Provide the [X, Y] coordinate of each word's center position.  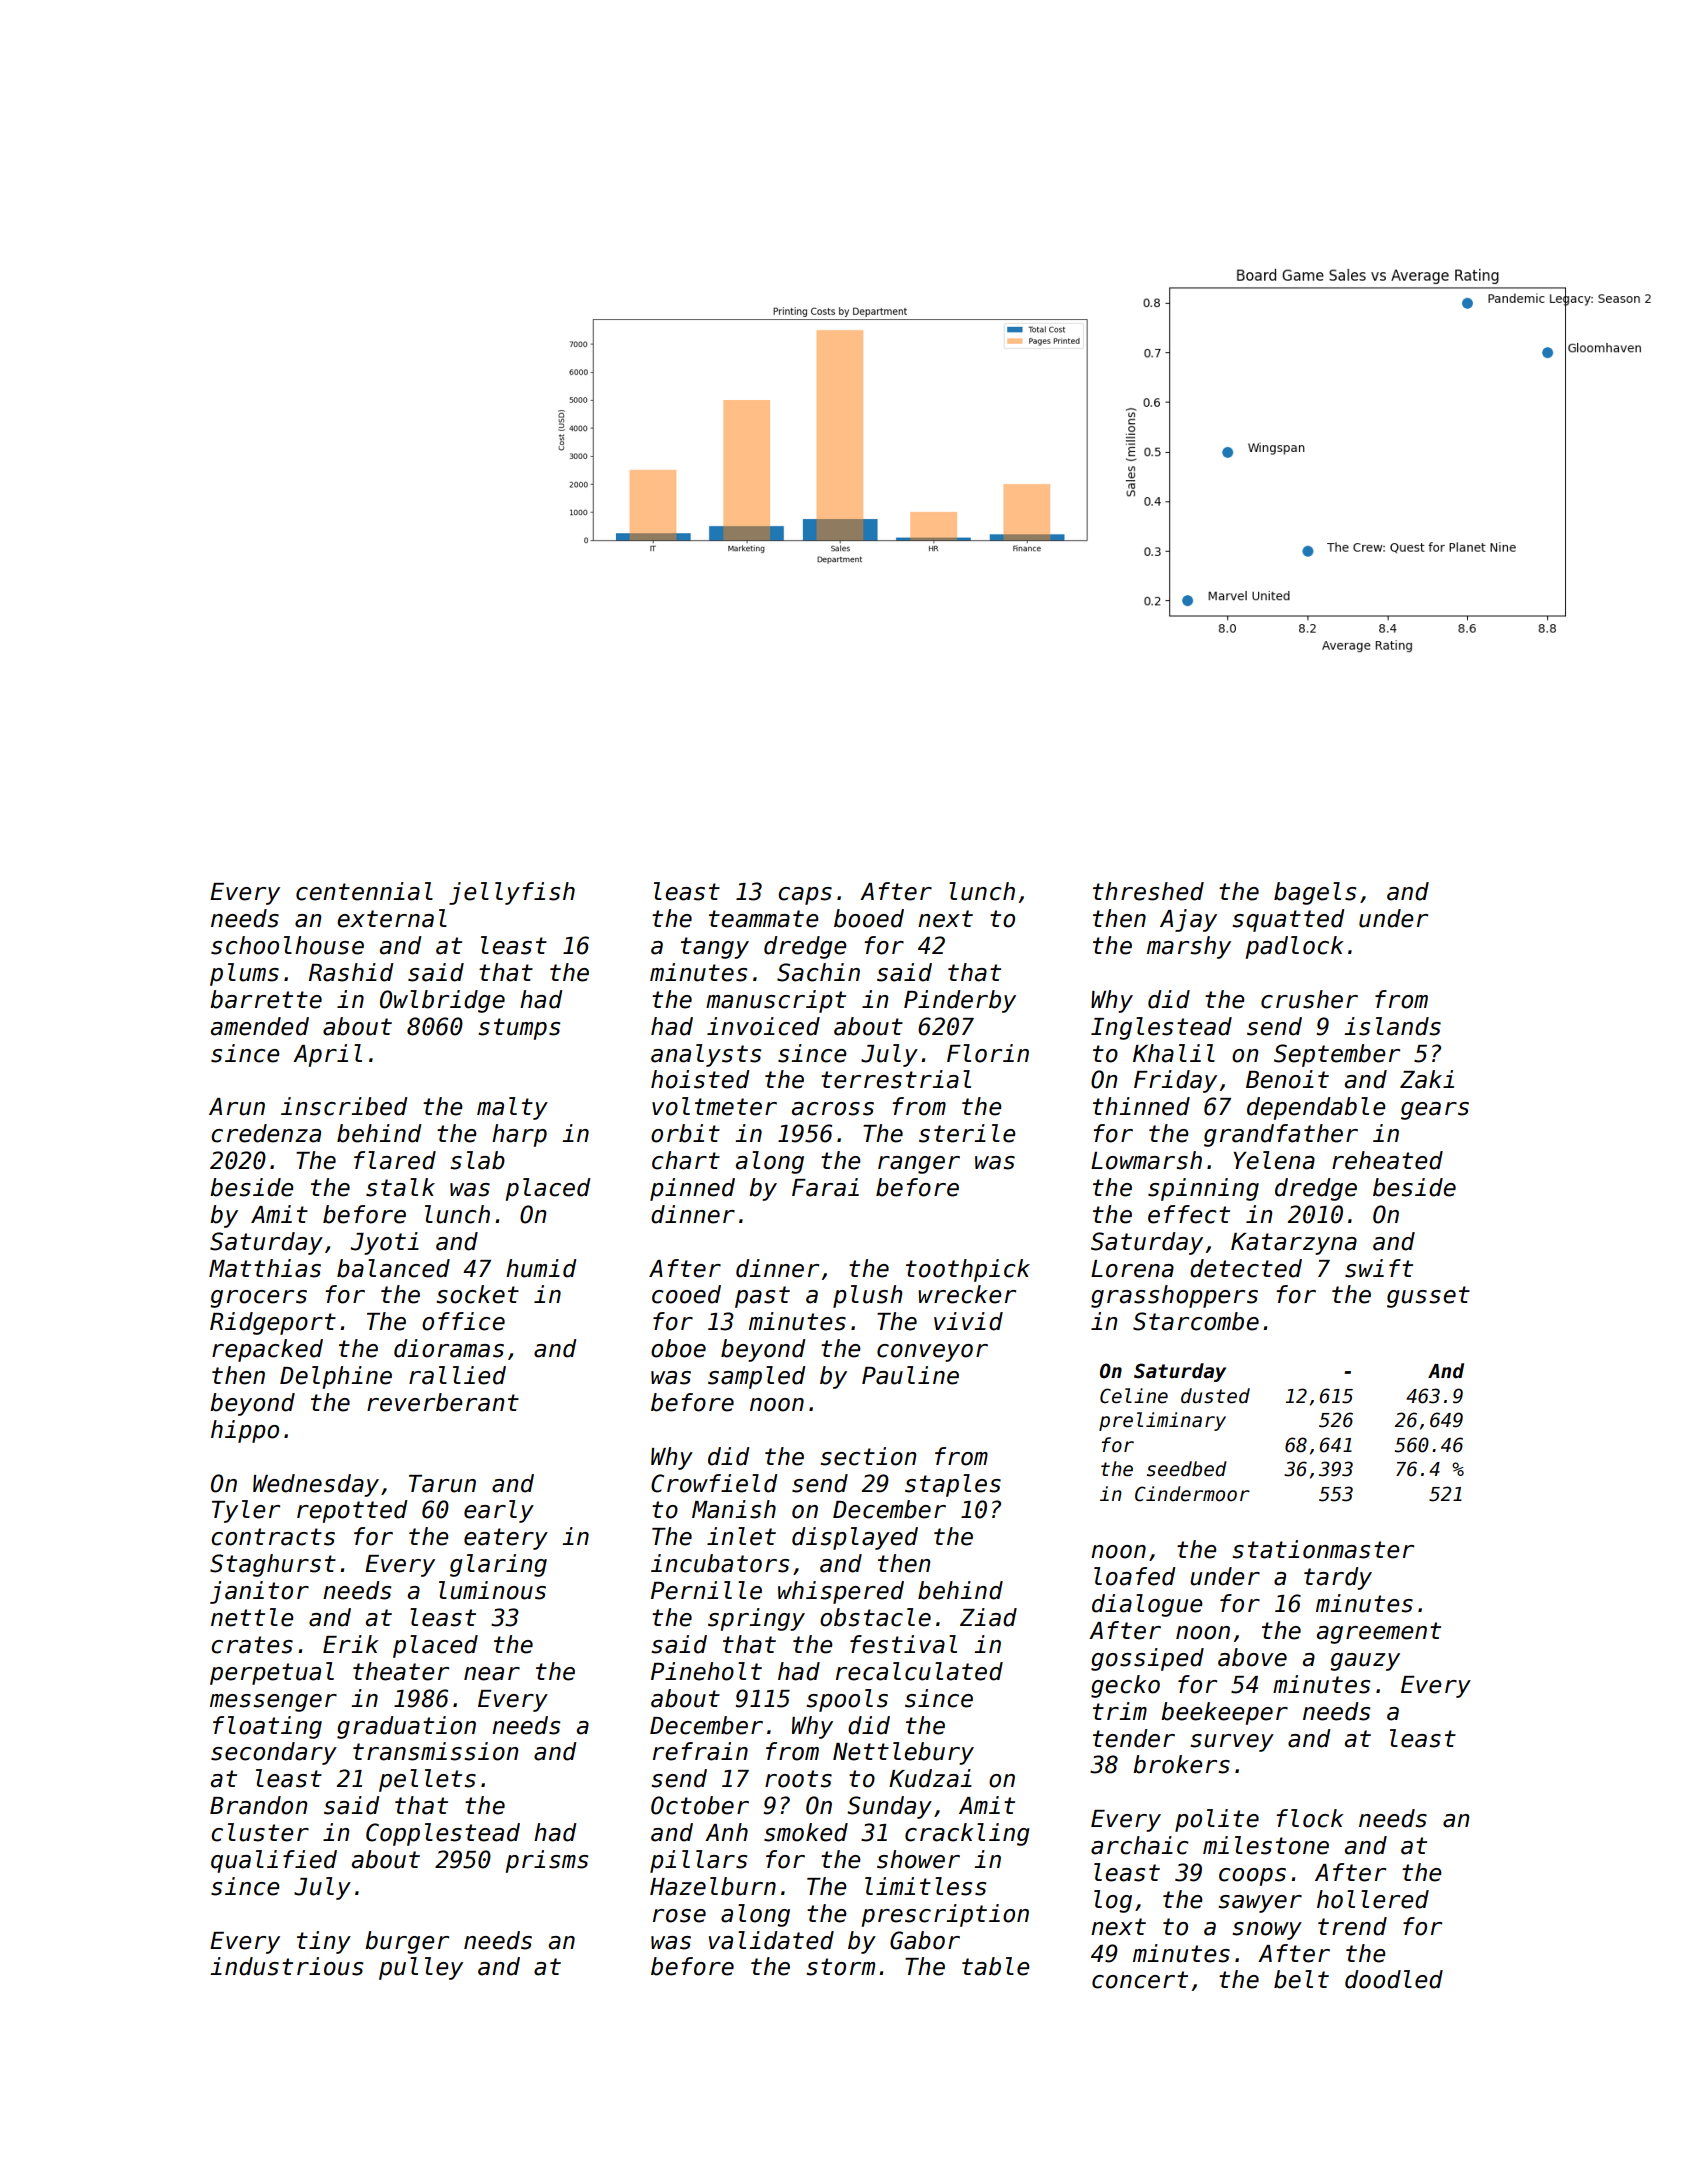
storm [840, 1967]
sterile [967, 1133]
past [762, 1297]
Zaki [1427, 1079]
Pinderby [960, 1001]
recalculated [919, 1671]
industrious [286, 1966]
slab [477, 1160]
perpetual [272, 1673]
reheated [1387, 1160]
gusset [1428, 1297]
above [1252, 1657]
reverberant [443, 1402]
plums [244, 974]
